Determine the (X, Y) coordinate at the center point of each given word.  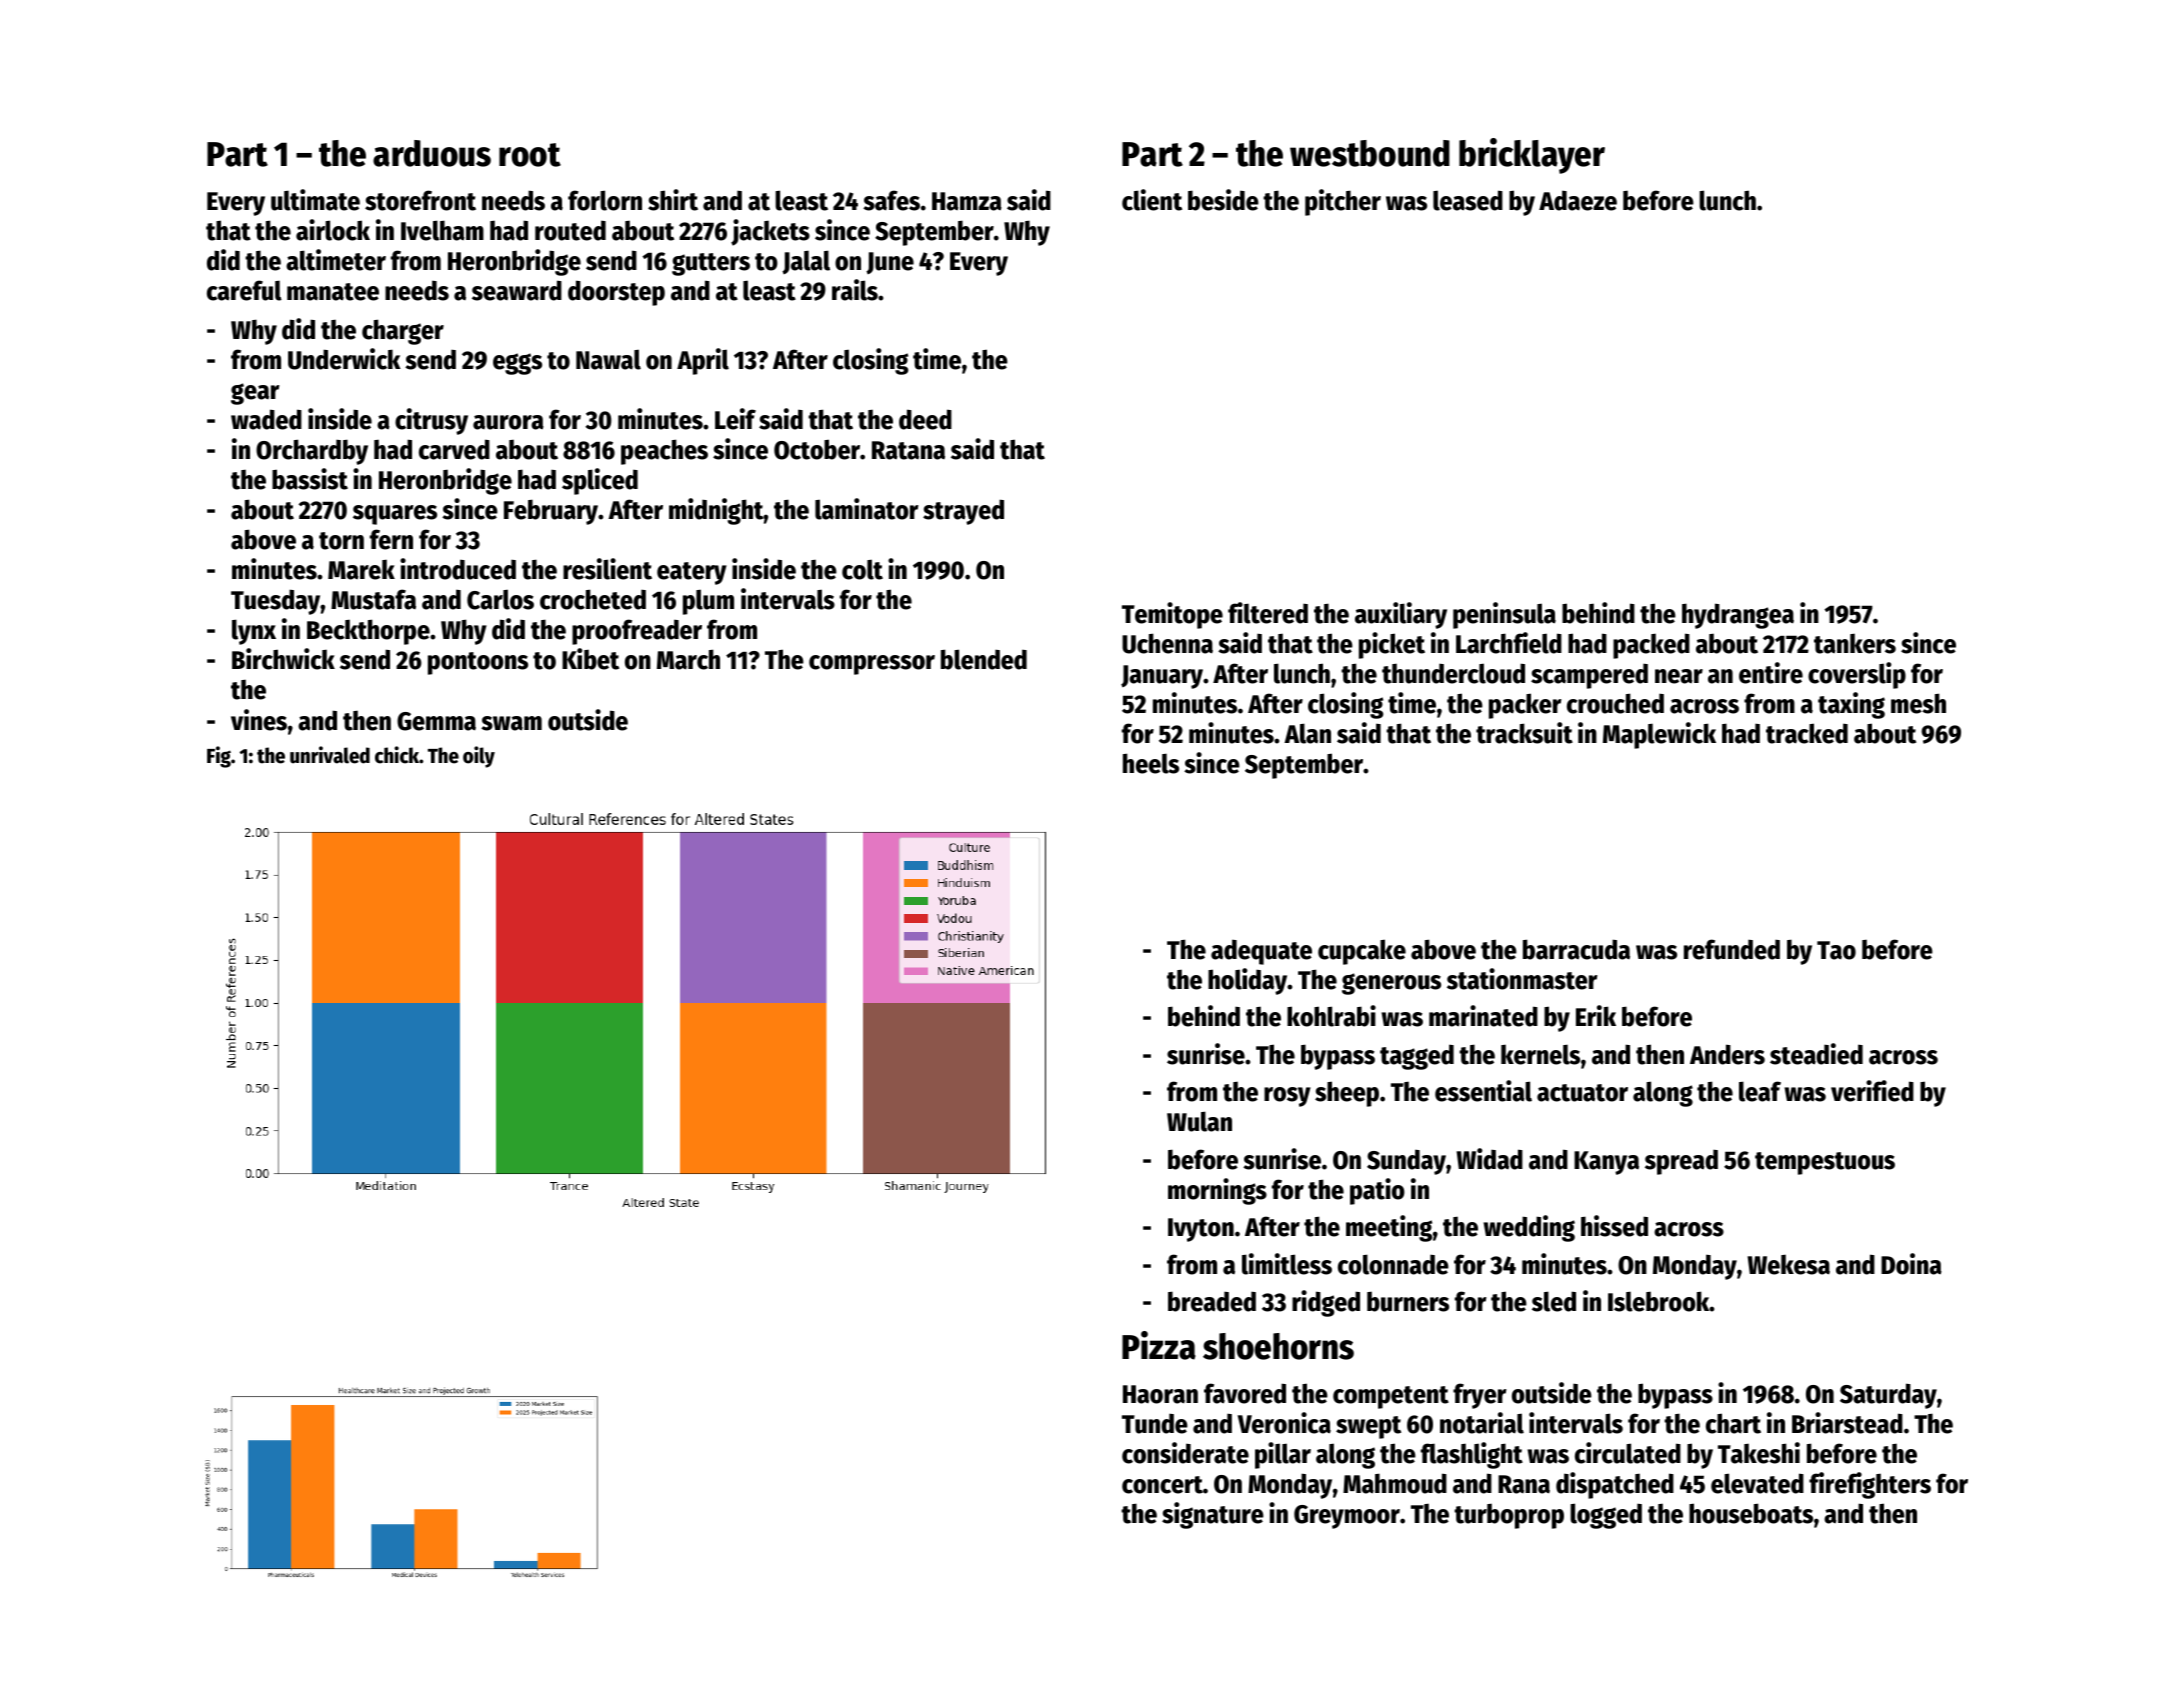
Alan (1307, 733)
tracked (1807, 733)
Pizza (1159, 1345)
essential (1483, 1091)
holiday (1248, 981)
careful (244, 290)
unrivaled (330, 755)
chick (397, 755)
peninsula (1504, 615)
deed (925, 419)
